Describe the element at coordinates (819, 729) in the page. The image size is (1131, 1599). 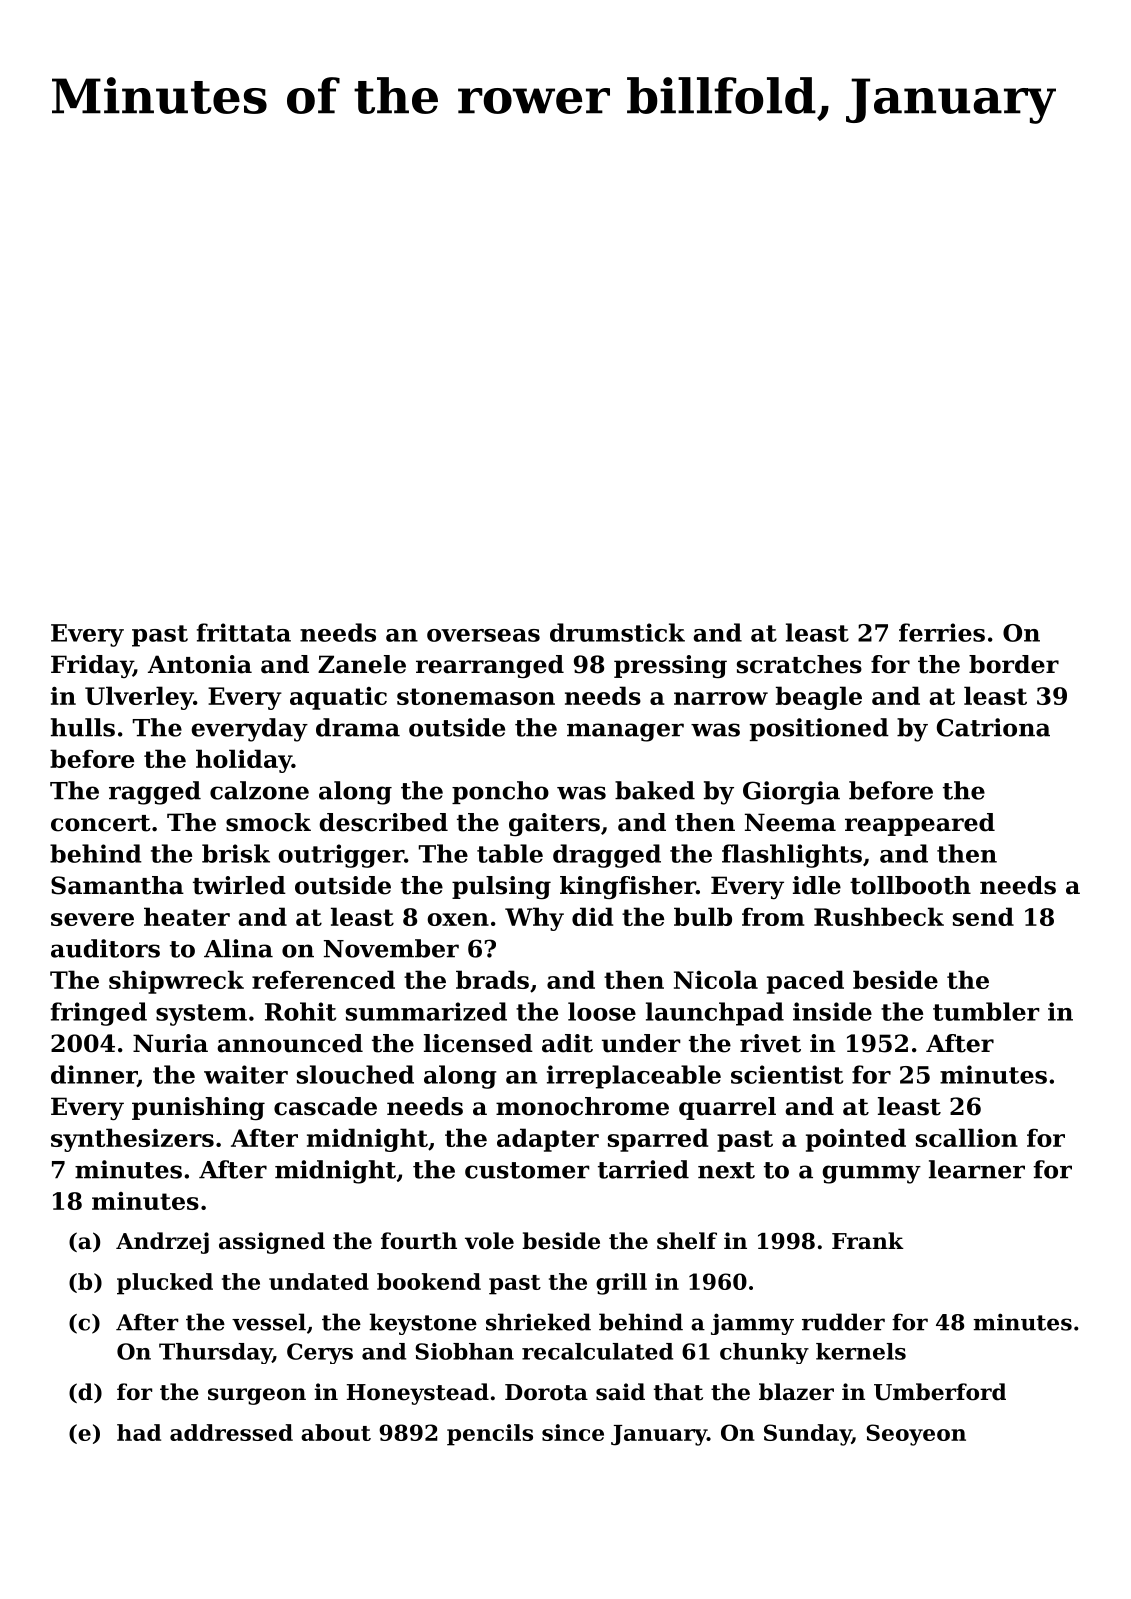
I see `positioned` at that location.
